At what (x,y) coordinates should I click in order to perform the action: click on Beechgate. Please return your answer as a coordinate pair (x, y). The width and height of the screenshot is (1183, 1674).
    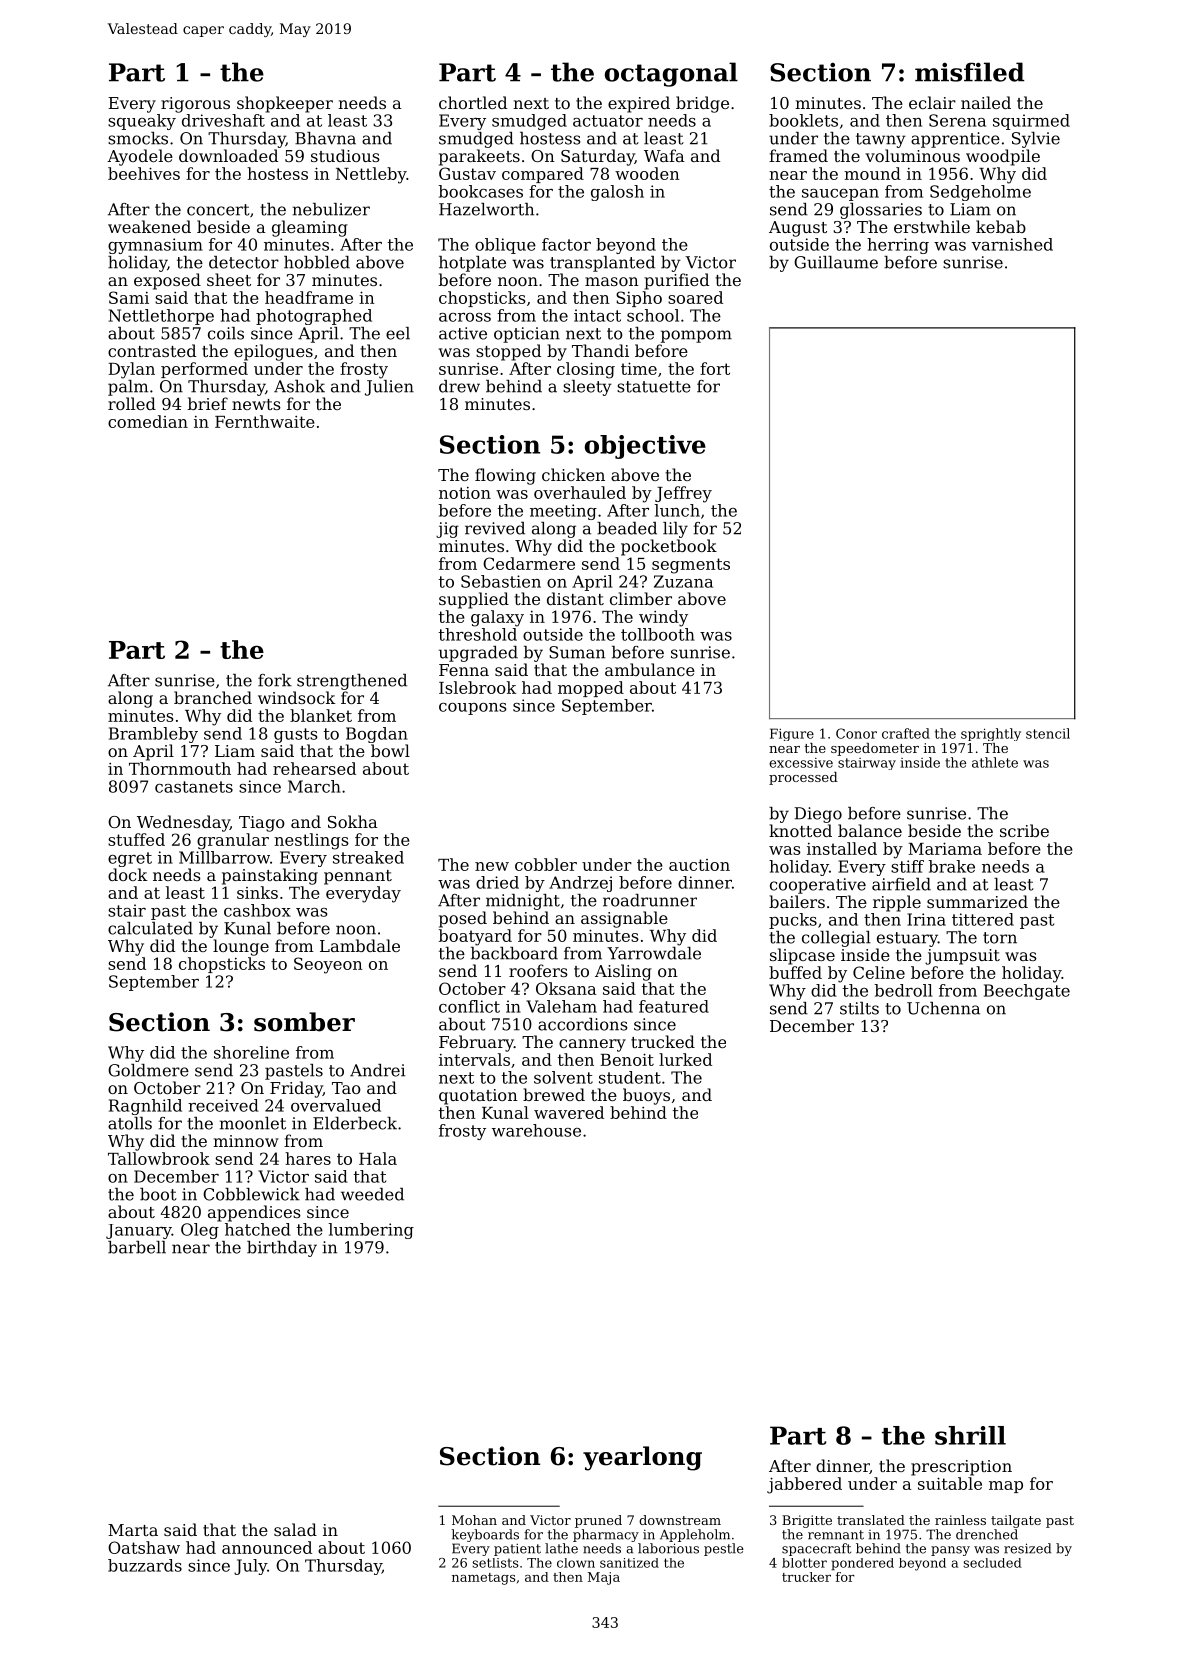
    Looking at the image, I should click on (1027, 992).
